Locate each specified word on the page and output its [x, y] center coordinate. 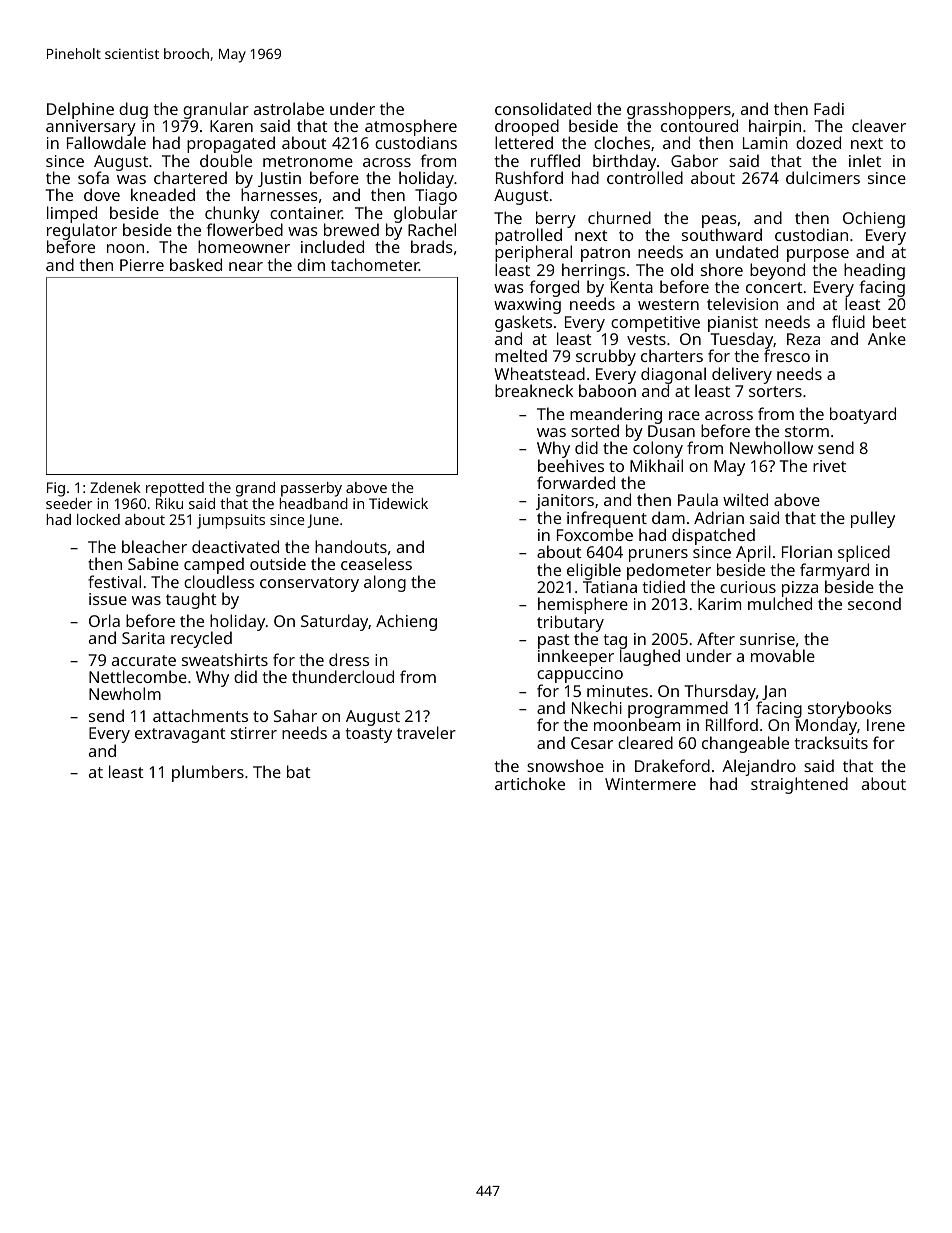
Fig [56, 489]
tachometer [375, 264]
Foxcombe [595, 534]
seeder [69, 503]
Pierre [142, 265]
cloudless [219, 581]
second [874, 603]
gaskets [523, 324]
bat [299, 771]
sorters [775, 391]
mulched [780, 604]
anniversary [91, 128]
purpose [818, 255]
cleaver [879, 125]
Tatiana [610, 587]
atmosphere [411, 128]
